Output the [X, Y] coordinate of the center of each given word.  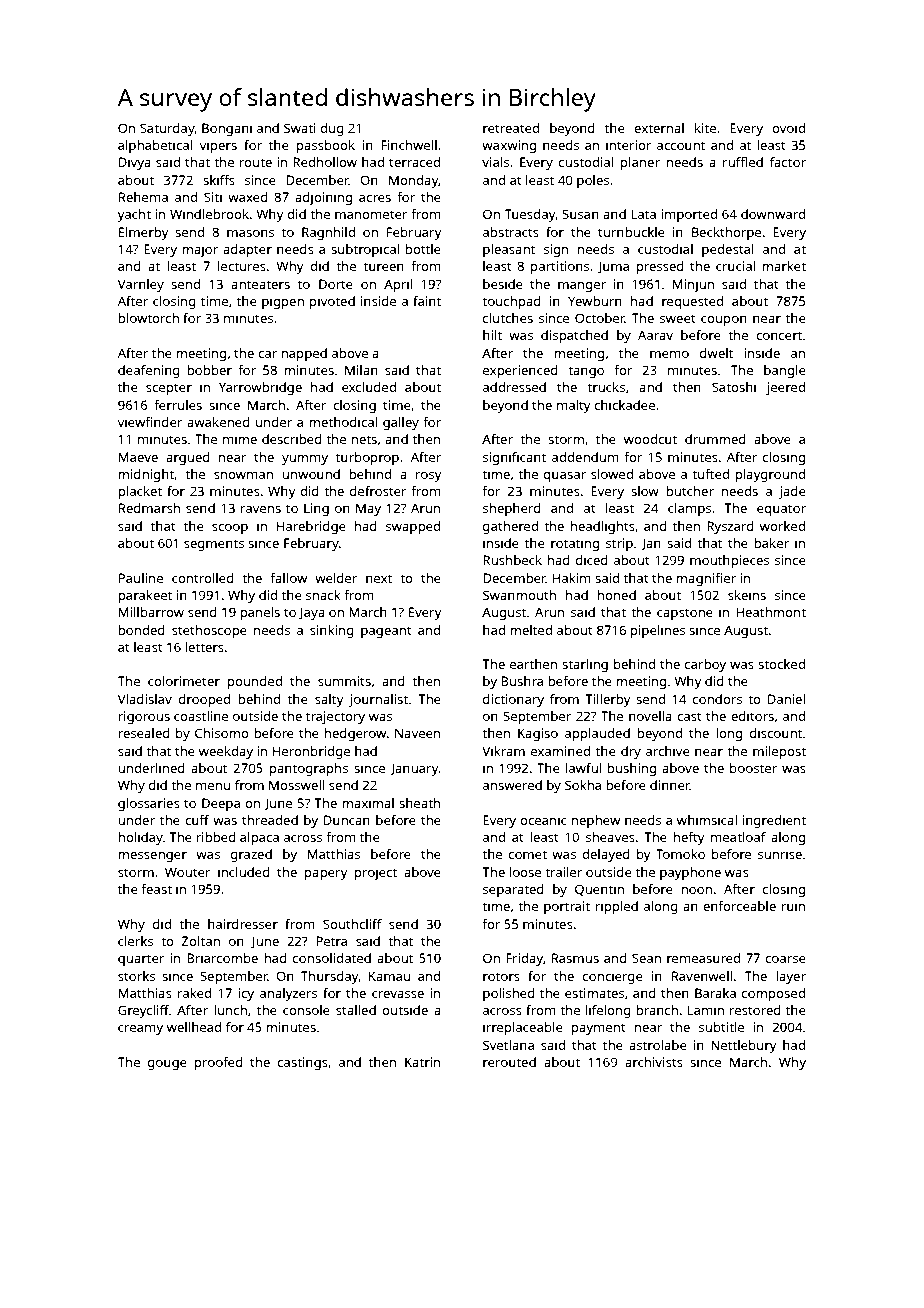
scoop [230, 529]
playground [770, 475]
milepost [779, 752]
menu [213, 786]
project [376, 873]
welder [336, 578]
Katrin [422, 1062]
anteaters [260, 284]
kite [705, 128]
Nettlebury [744, 1046]
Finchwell [409, 145]
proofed [219, 1063]
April [398, 285]
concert [779, 335]
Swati [300, 128]
